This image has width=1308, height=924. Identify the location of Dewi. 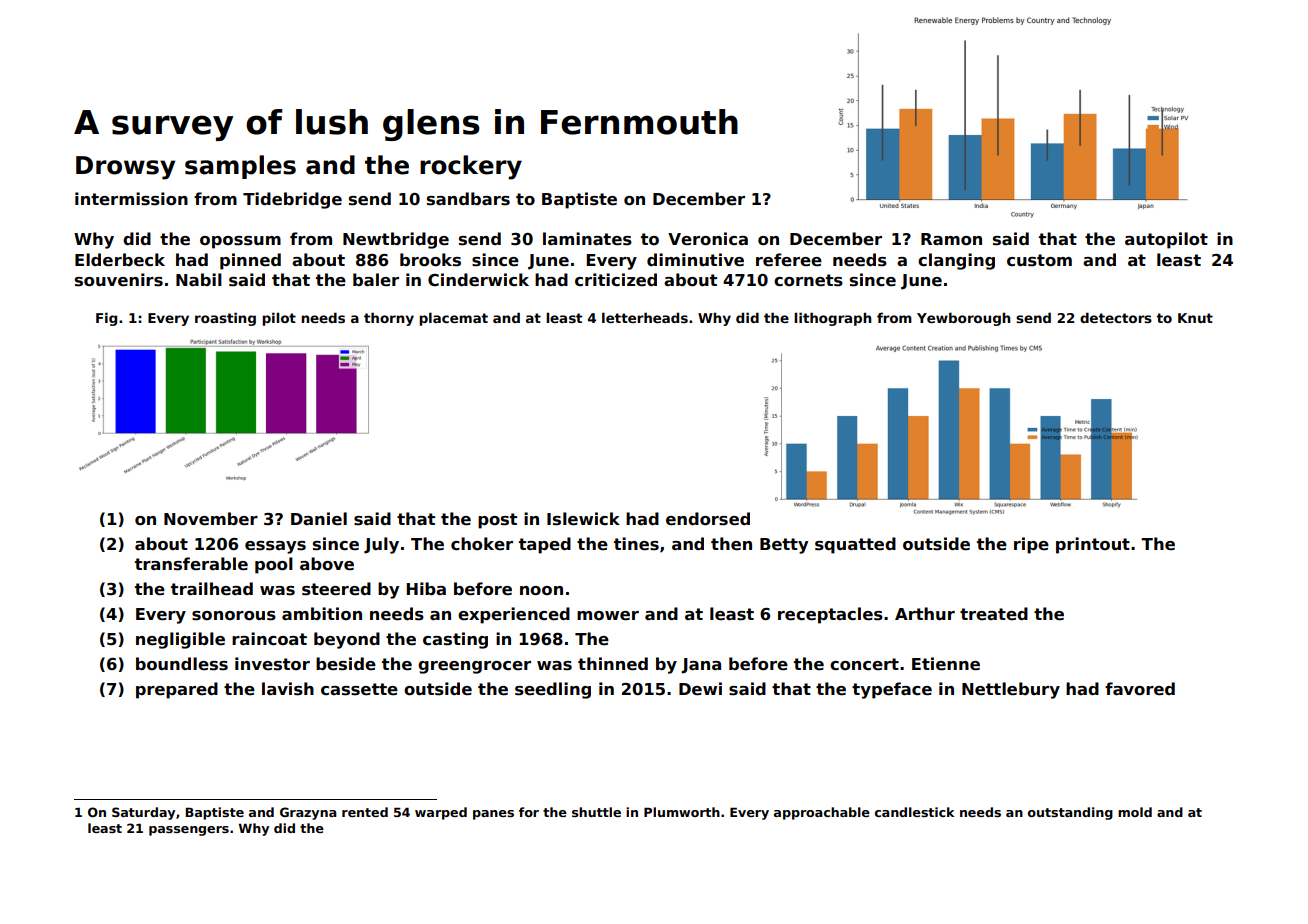
(700, 689).
